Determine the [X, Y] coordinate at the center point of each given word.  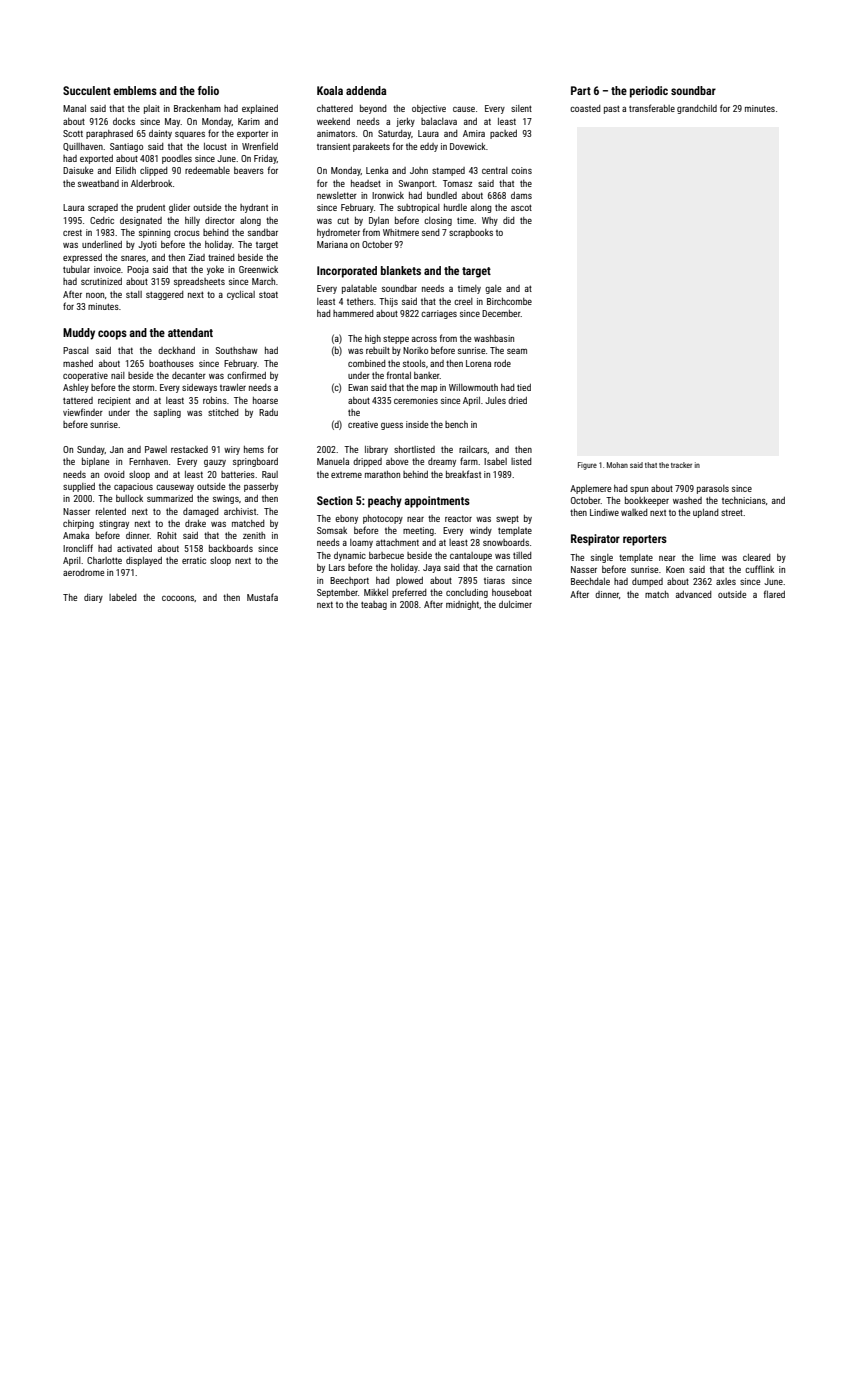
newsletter [337, 195]
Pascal [76, 350]
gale [493, 289]
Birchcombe [509, 301]
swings [226, 499]
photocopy [383, 519]
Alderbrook [151, 183]
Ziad [196, 257]
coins [521, 170]
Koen [675, 569]
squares [190, 135]
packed [503, 134]
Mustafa [262, 597]
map [429, 389]
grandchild [697, 109]
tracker [681, 465]
